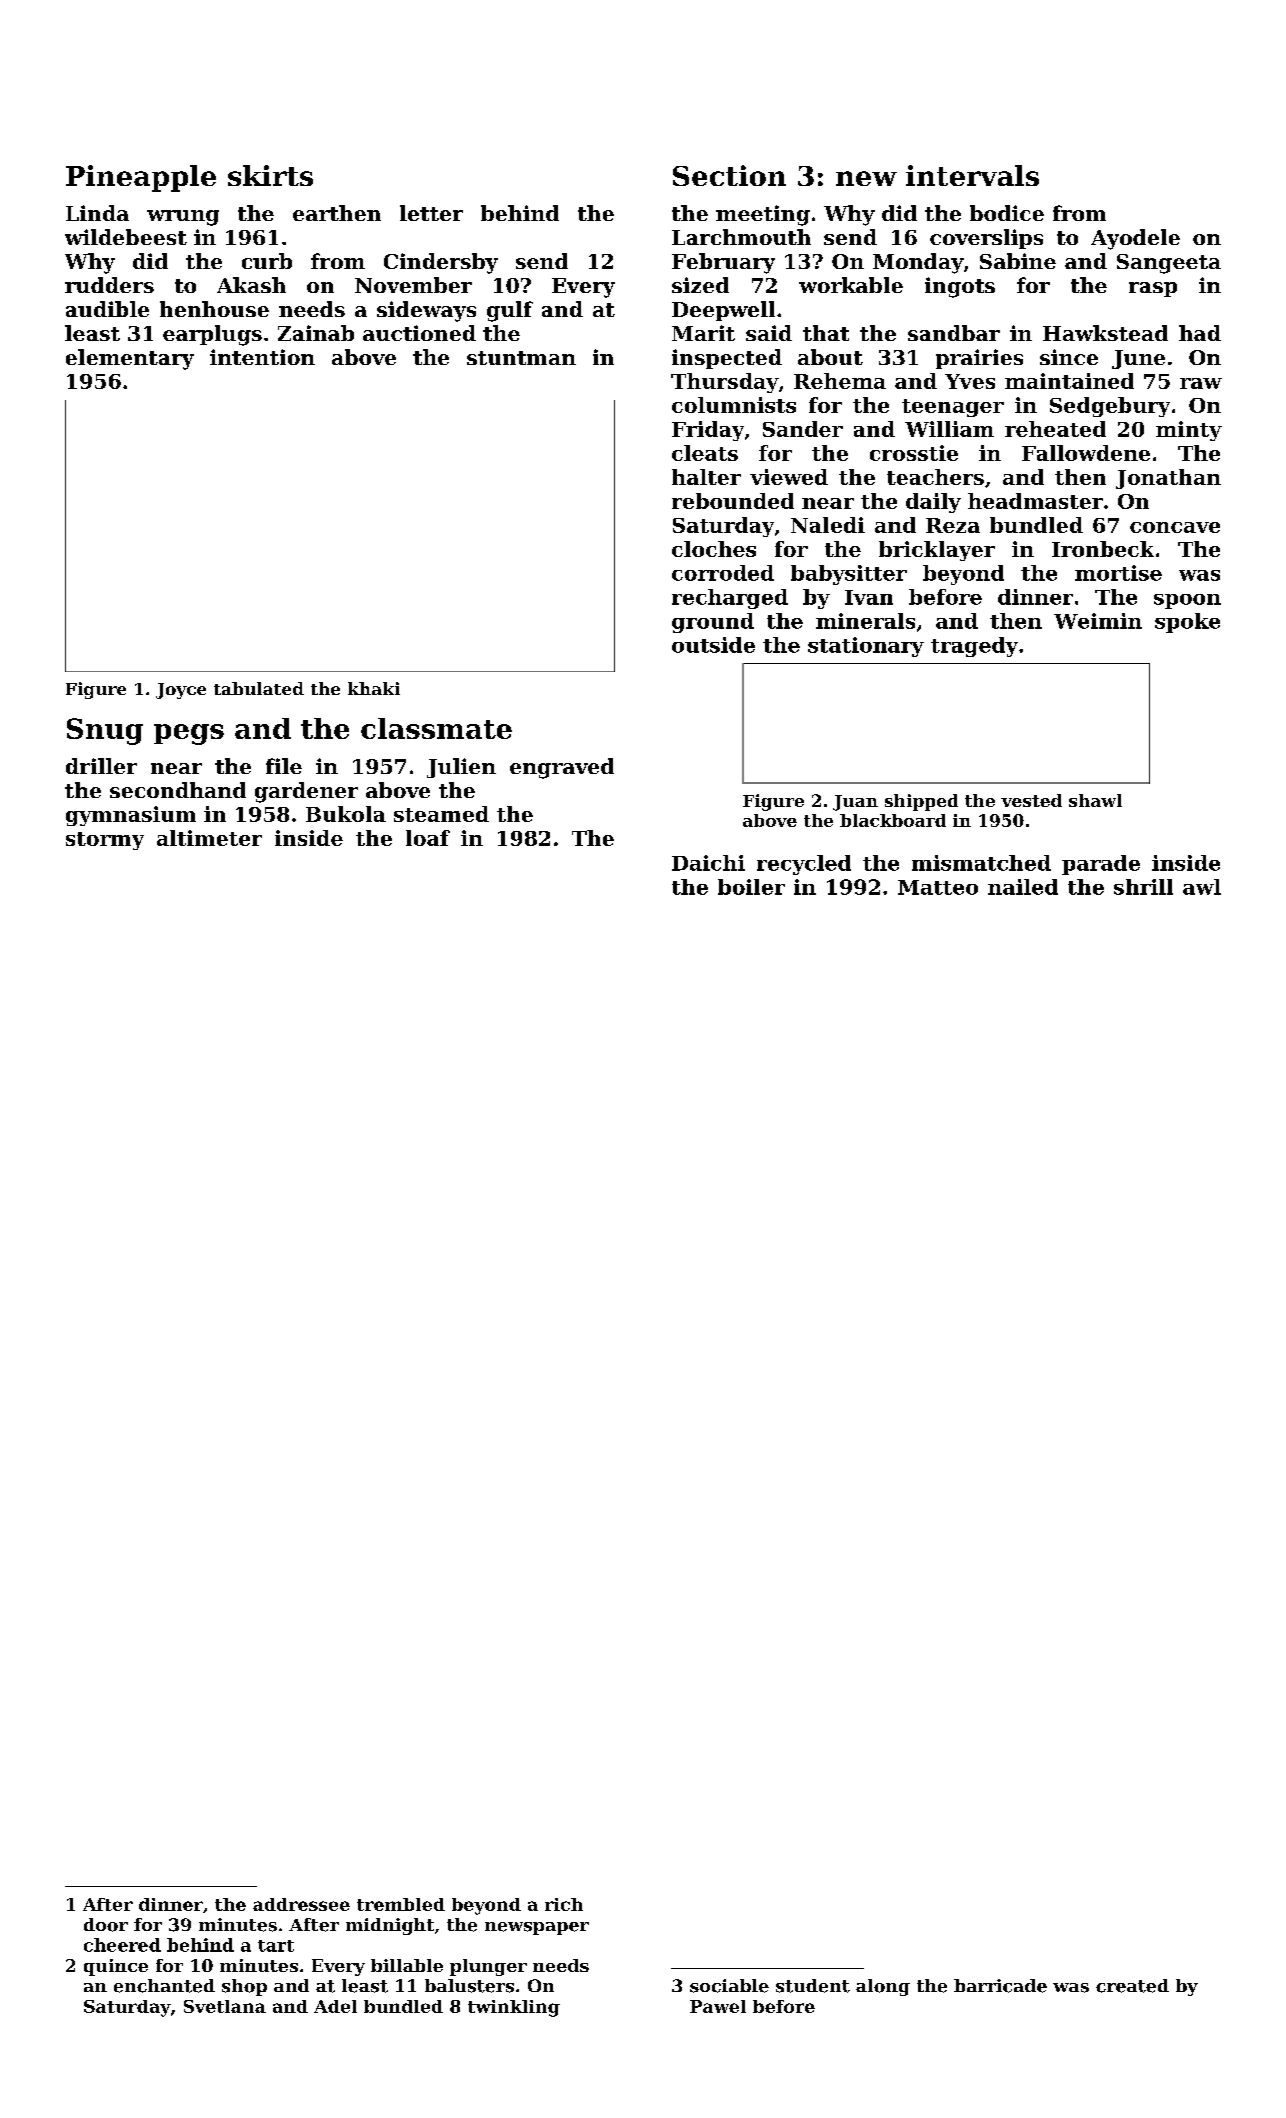  Describe the element at coordinates (426, 311) in the page. I see `sideways` at that location.
